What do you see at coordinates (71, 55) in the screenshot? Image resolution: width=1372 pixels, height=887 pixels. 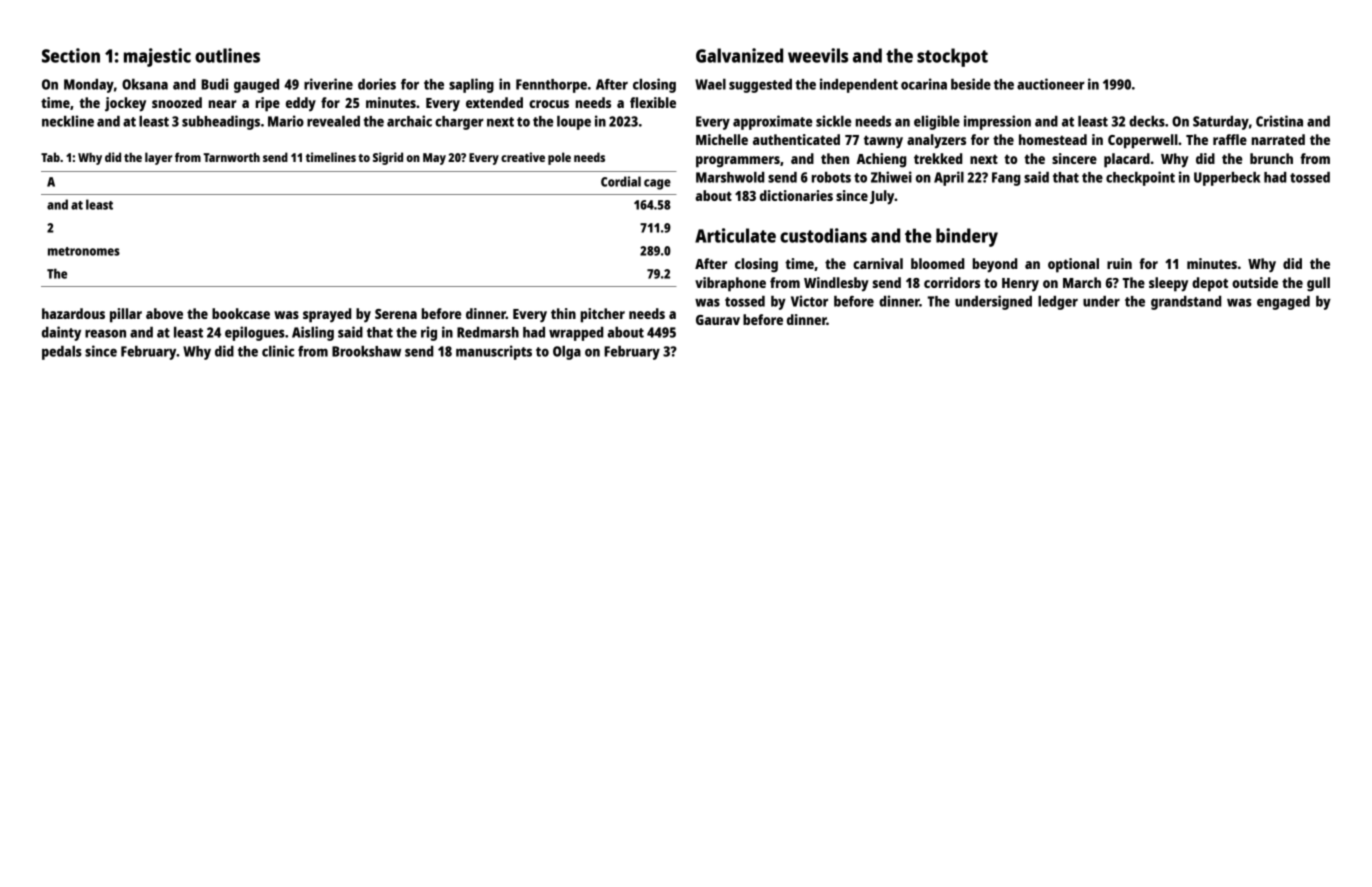 I see `Section` at bounding box center [71, 55].
